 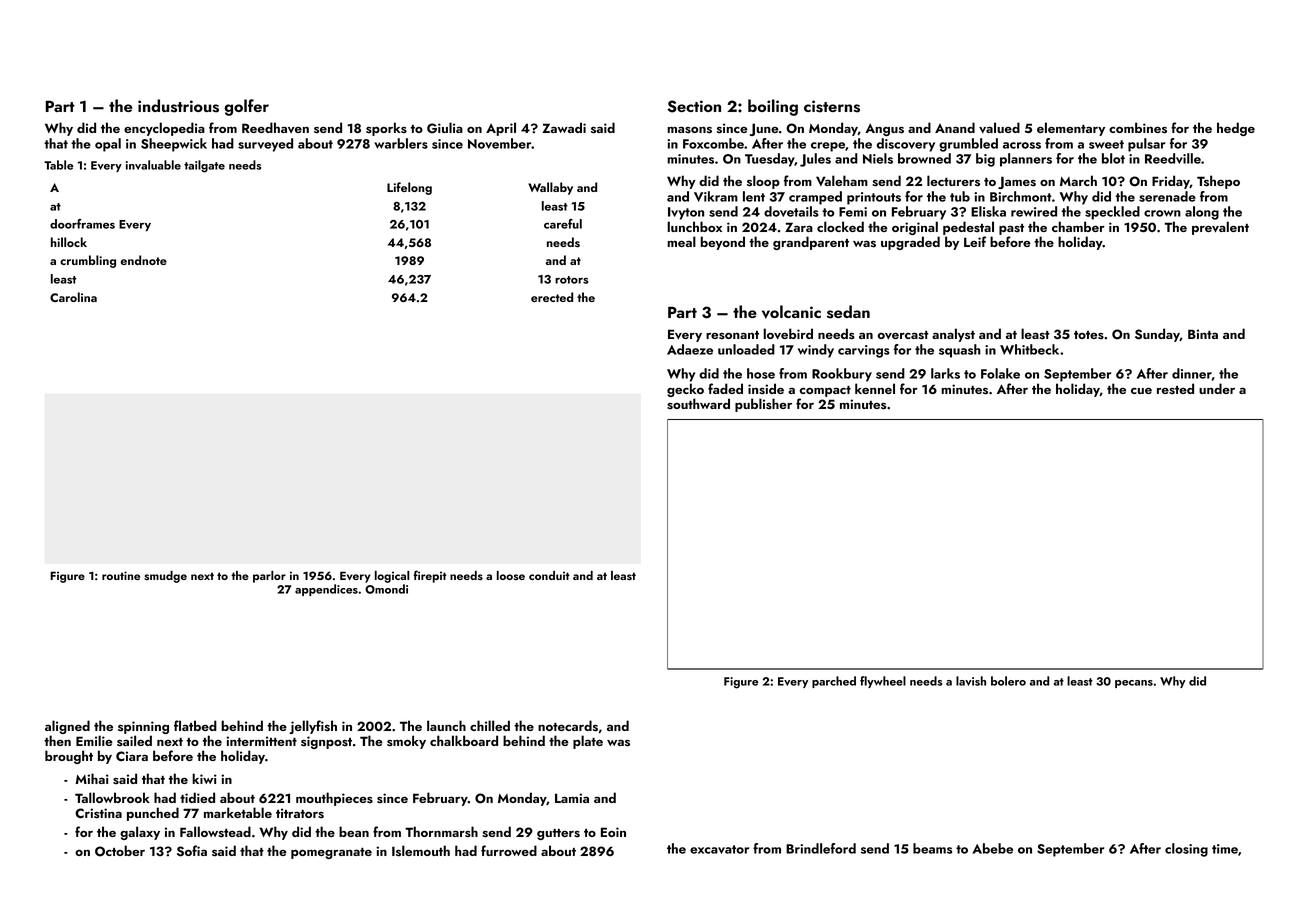 What do you see at coordinates (67, 727) in the image?
I see `aligned` at bounding box center [67, 727].
